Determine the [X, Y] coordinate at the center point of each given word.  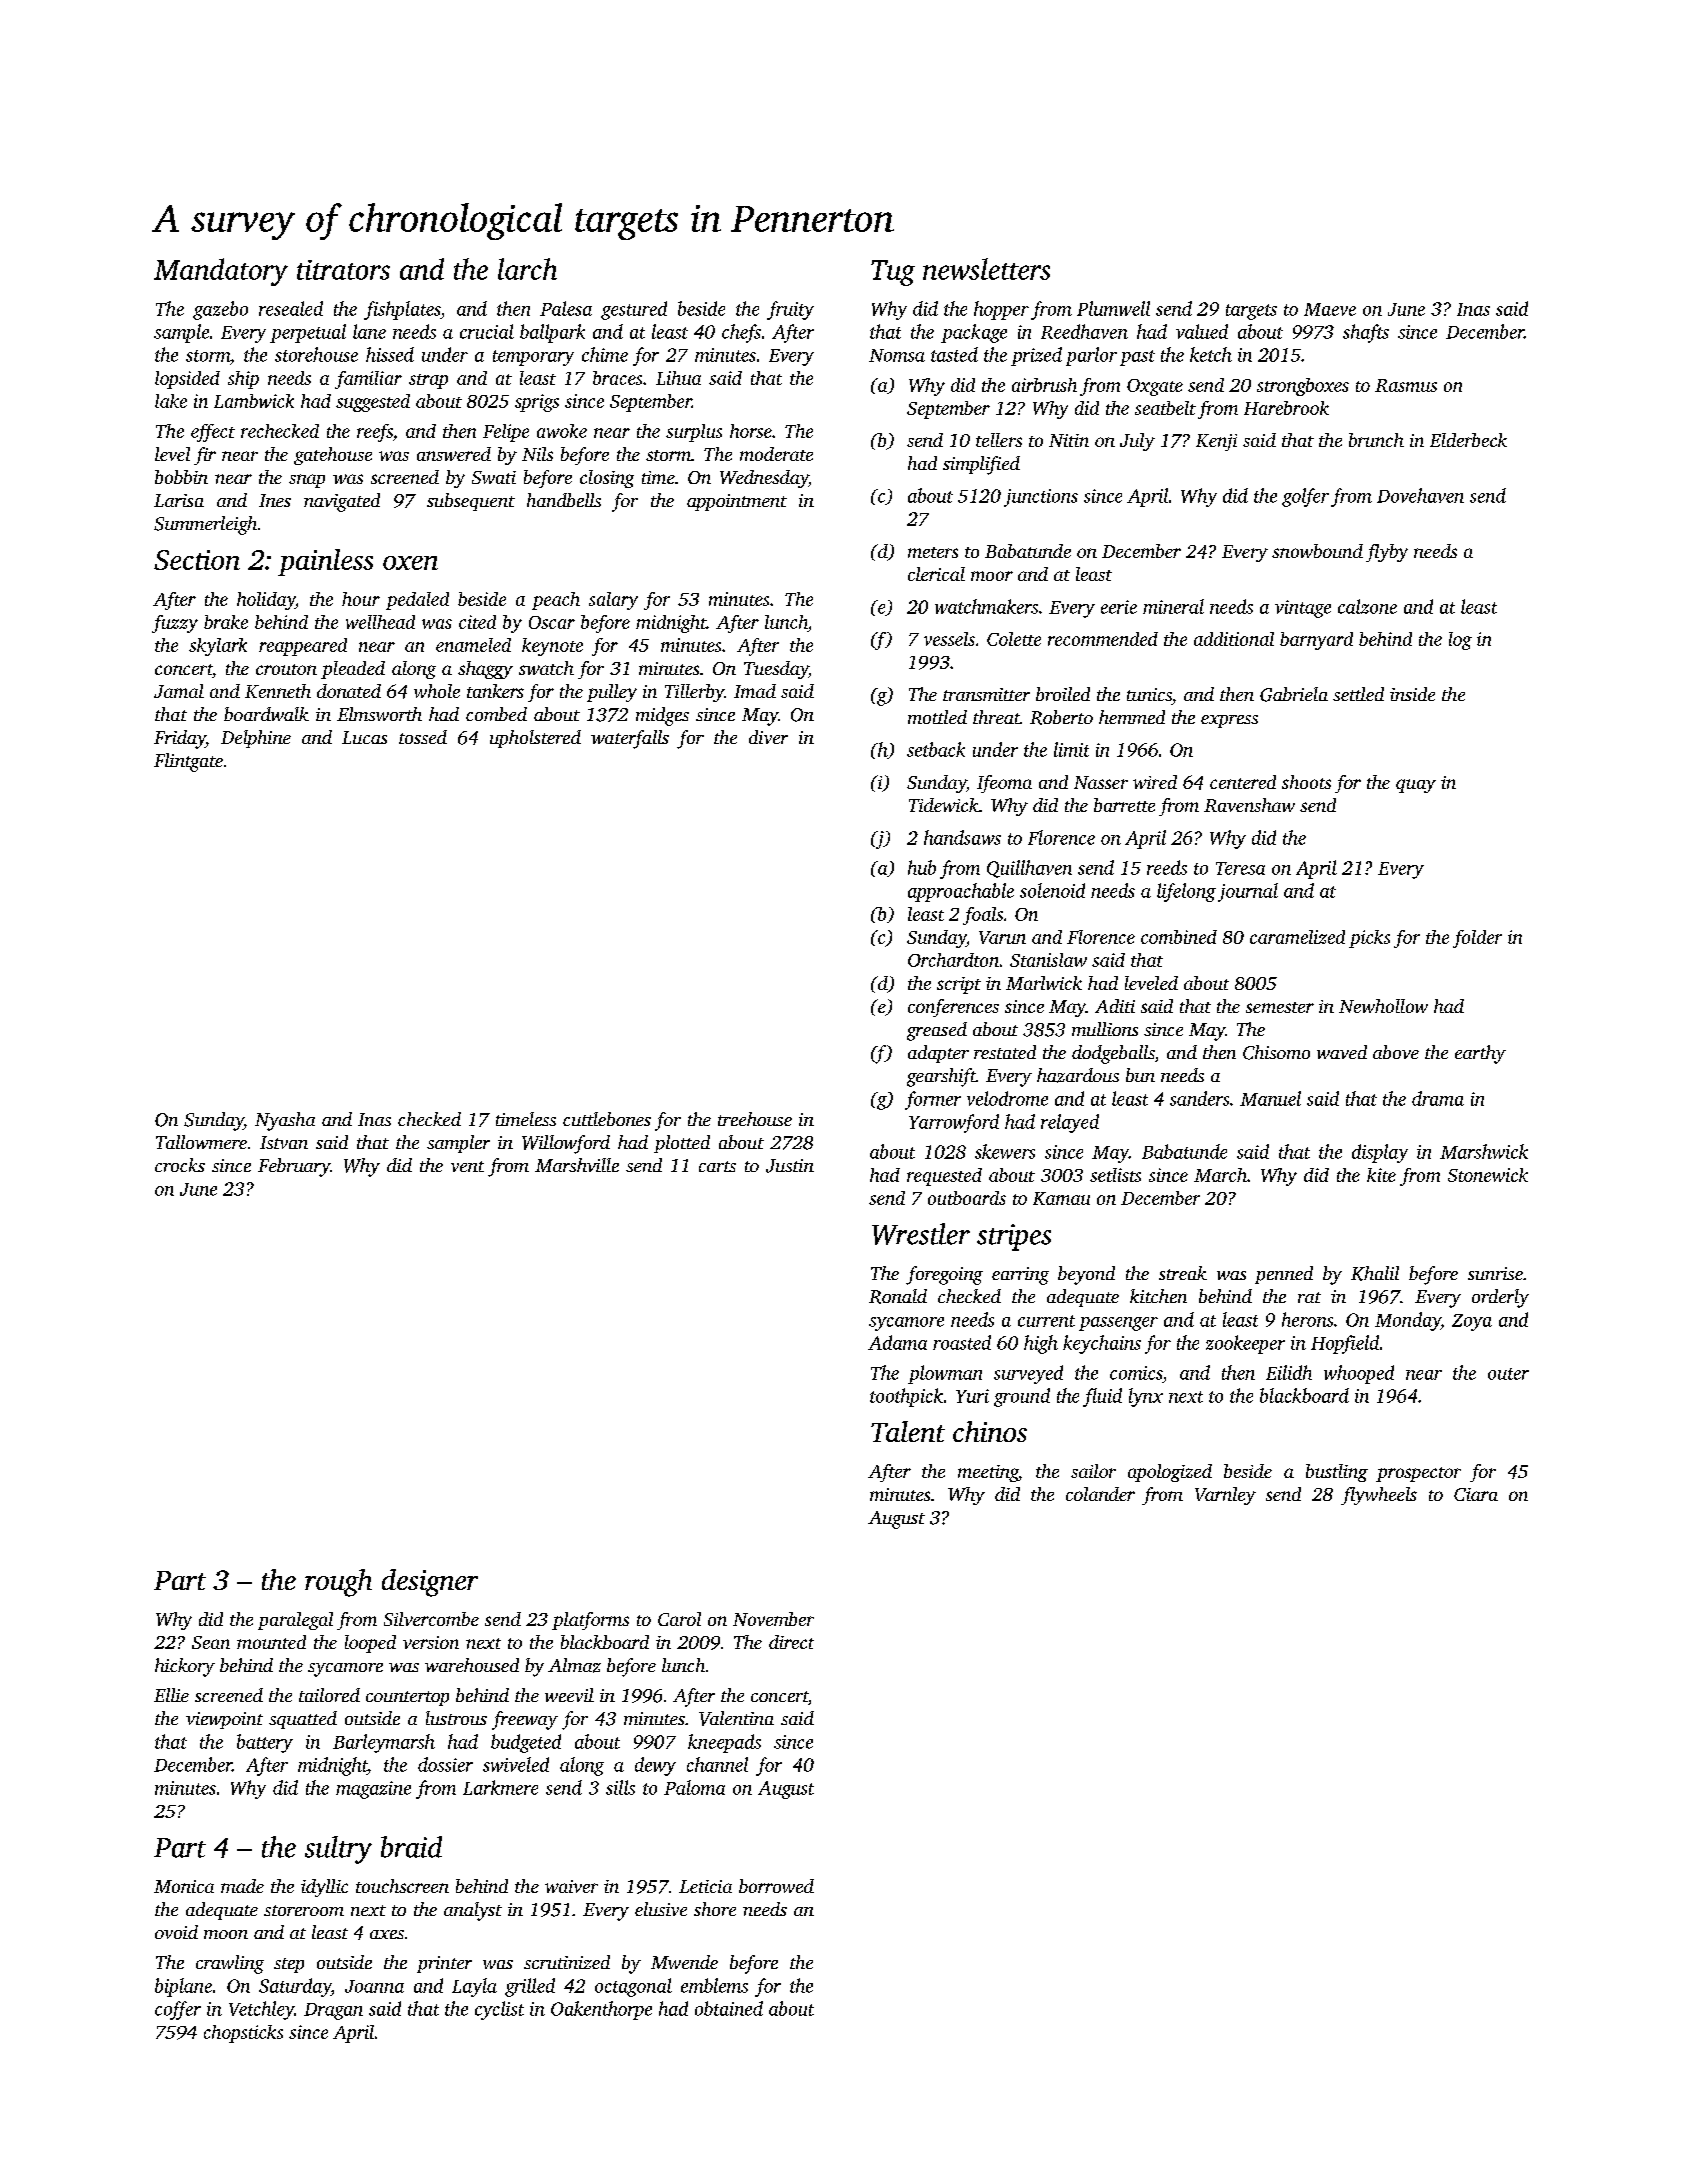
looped [370, 1644]
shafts [1366, 333]
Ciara [1476, 1494]
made [242, 1886]
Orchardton [953, 960]
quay [1416, 786]
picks [1369, 939]
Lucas [364, 737]
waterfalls [630, 739]
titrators [343, 270]
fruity [790, 310]
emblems [714, 1985]
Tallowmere [201, 1142]
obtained [729, 2008]
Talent [908, 1431]
